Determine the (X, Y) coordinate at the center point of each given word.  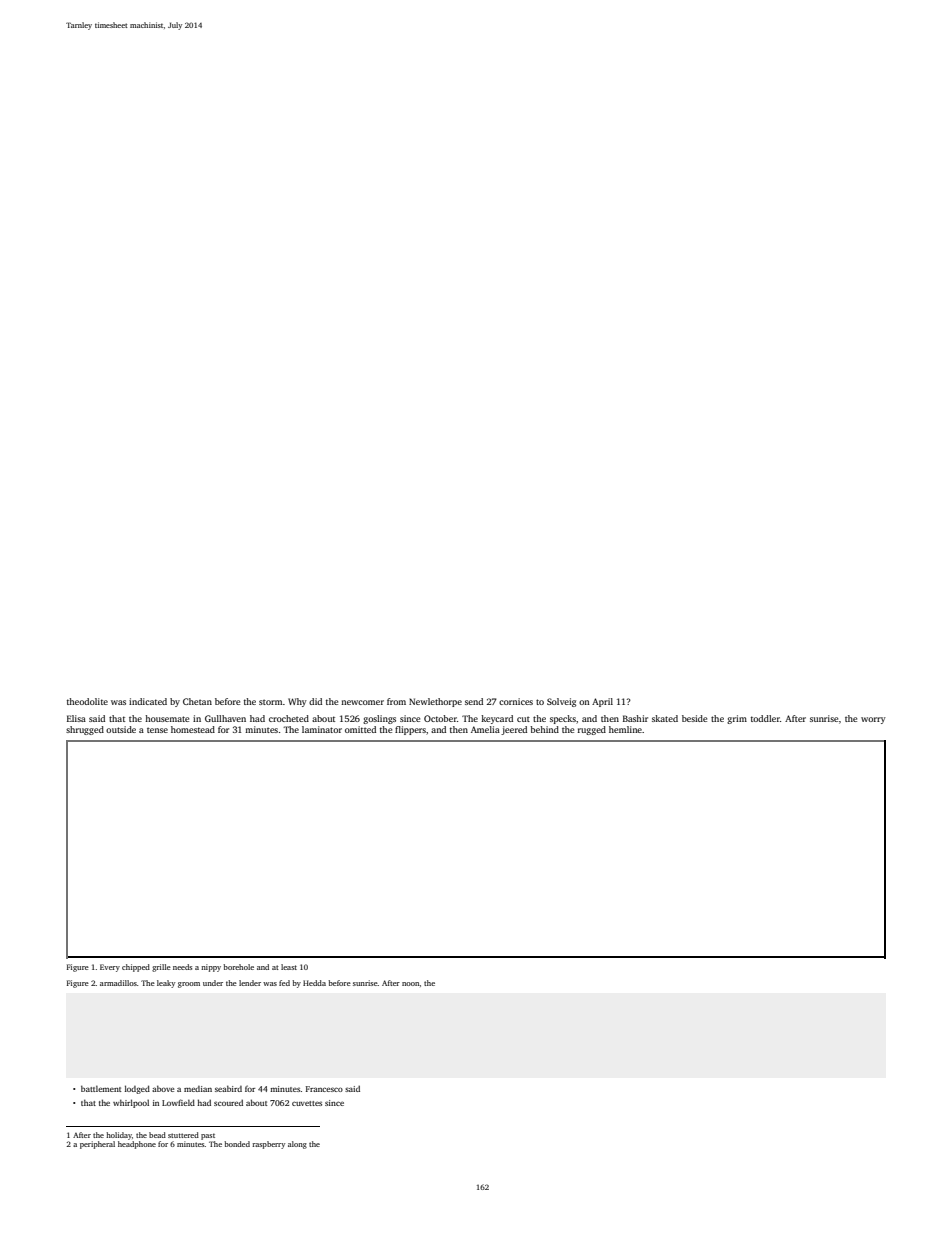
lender (250, 983)
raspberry (268, 1145)
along (297, 1145)
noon (411, 984)
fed (284, 983)
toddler (765, 718)
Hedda (314, 983)
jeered (514, 730)
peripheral (97, 1145)
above (163, 1088)
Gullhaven (225, 718)
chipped (136, 968)
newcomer (362, 702)
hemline (625, 729)
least (289, 967)
